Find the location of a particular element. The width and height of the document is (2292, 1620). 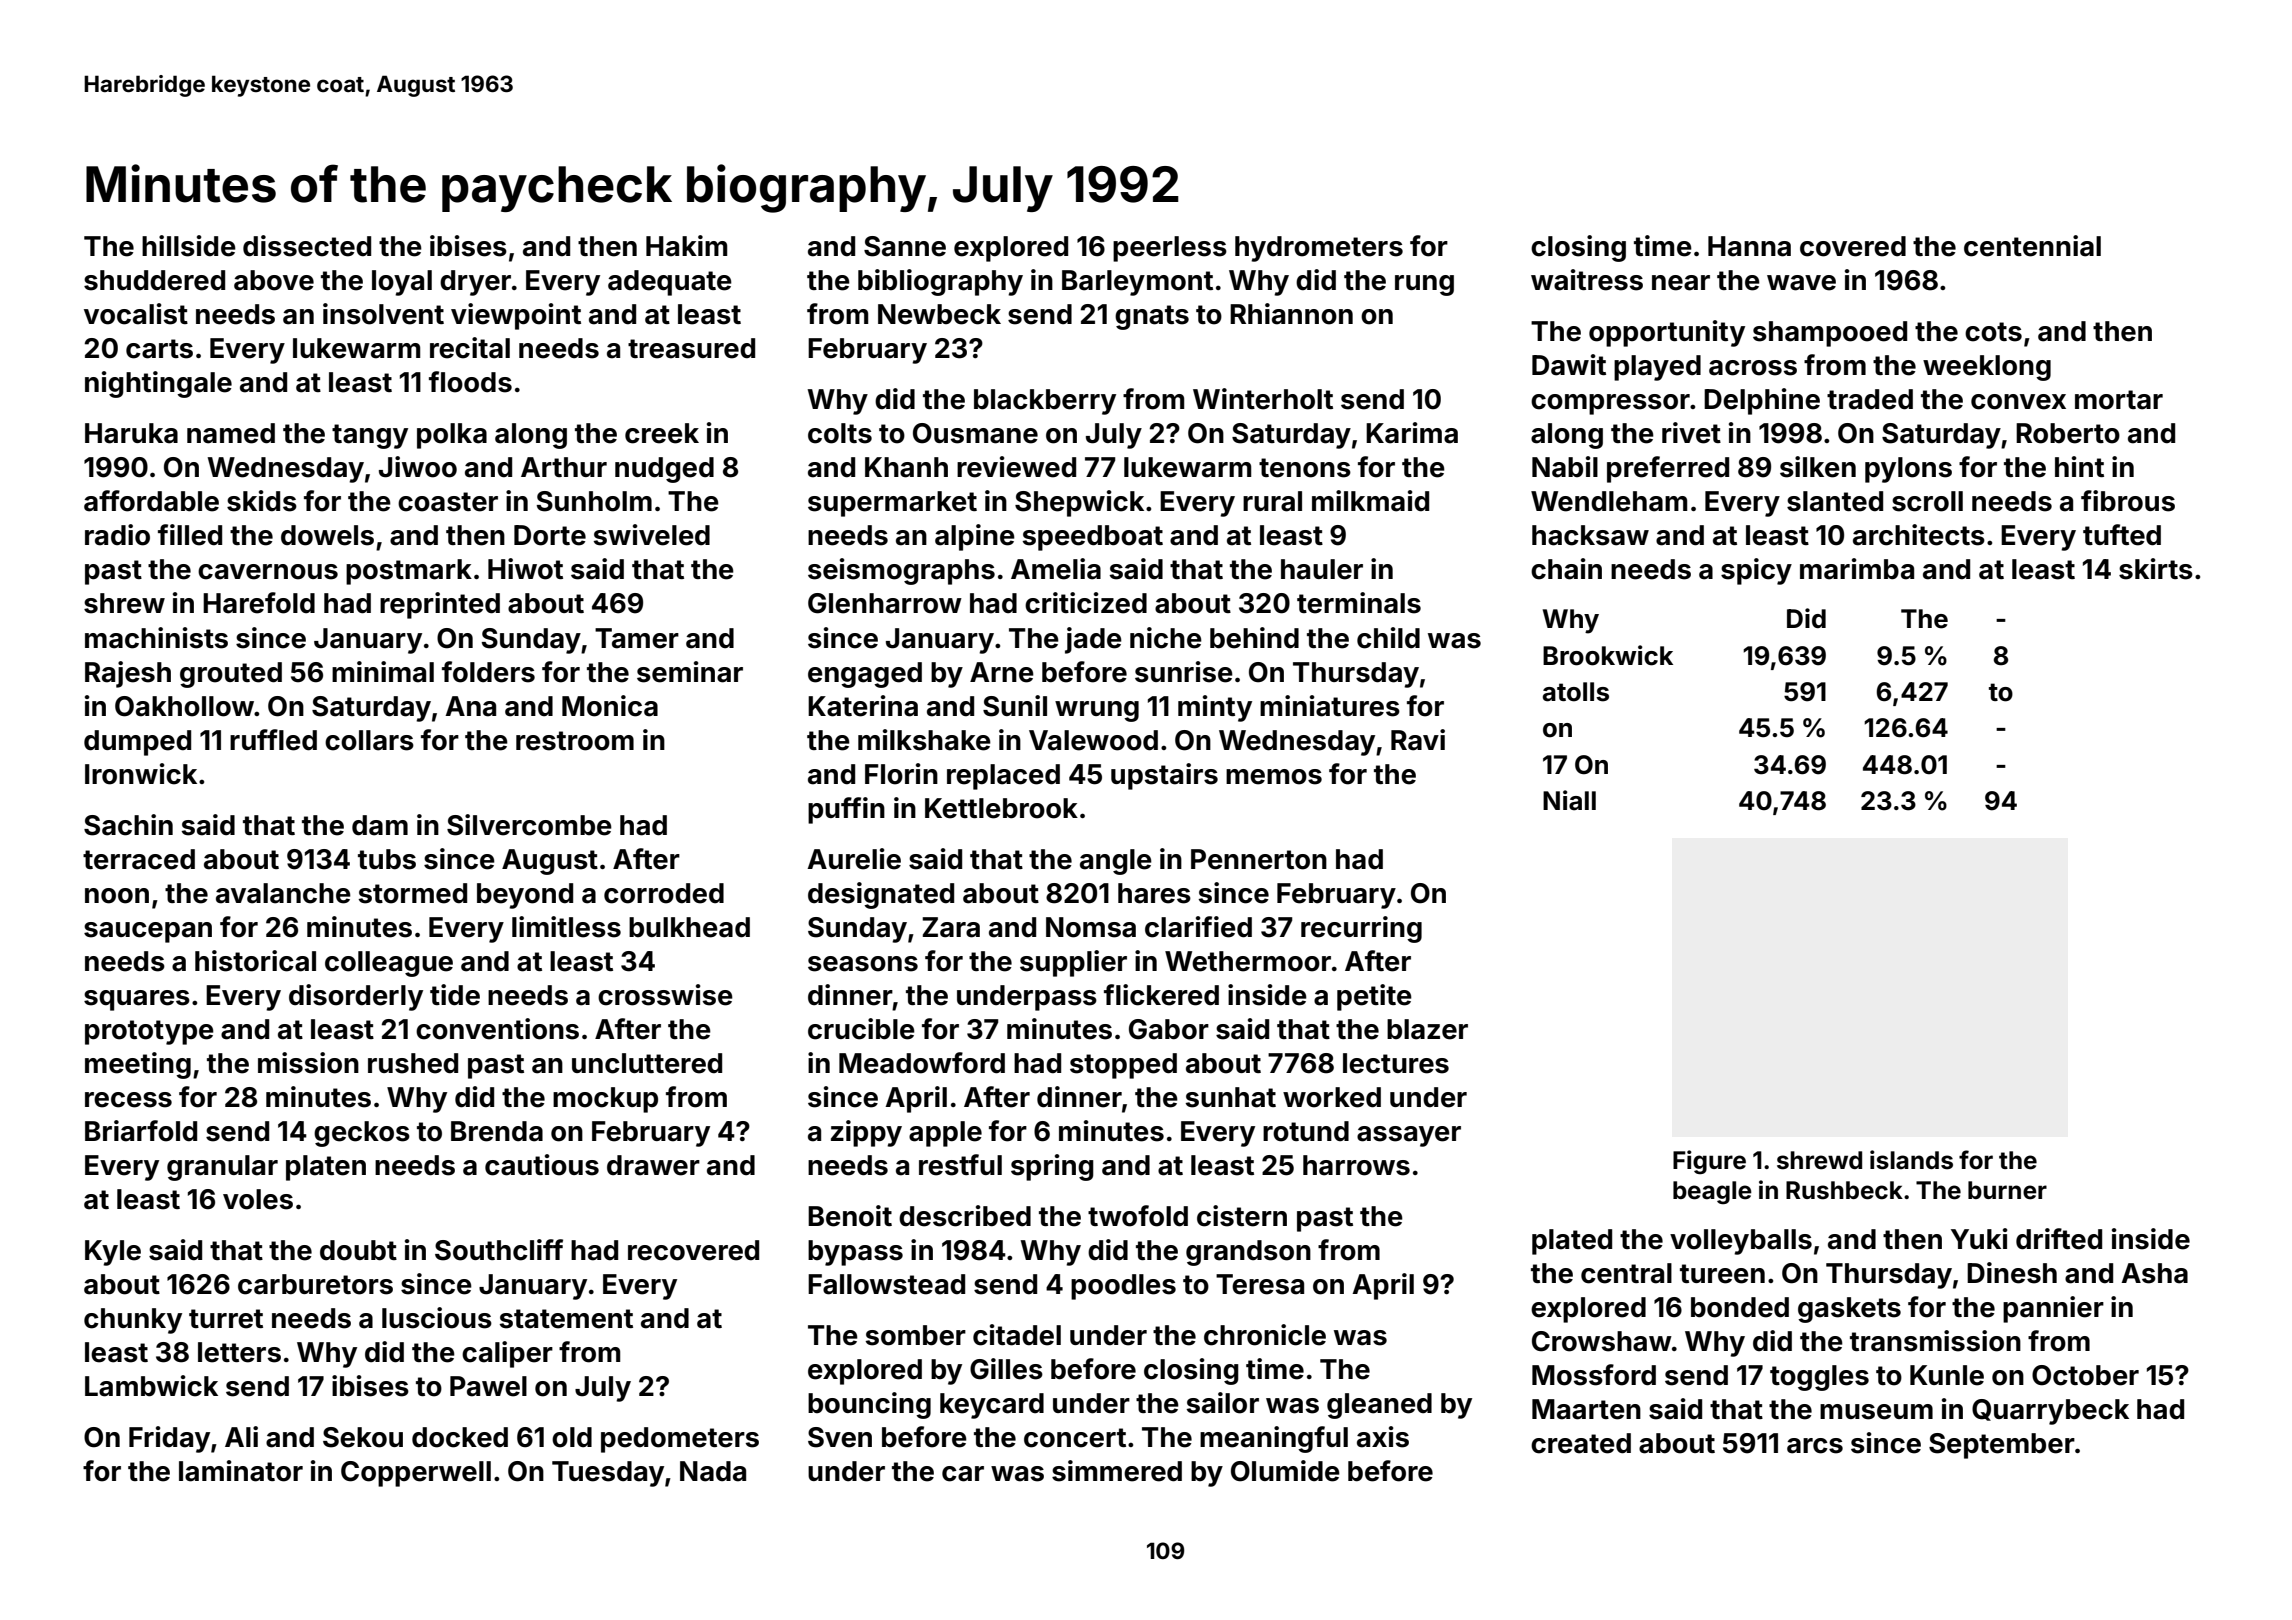

poodles is located at coordinates (1123, 1287).
